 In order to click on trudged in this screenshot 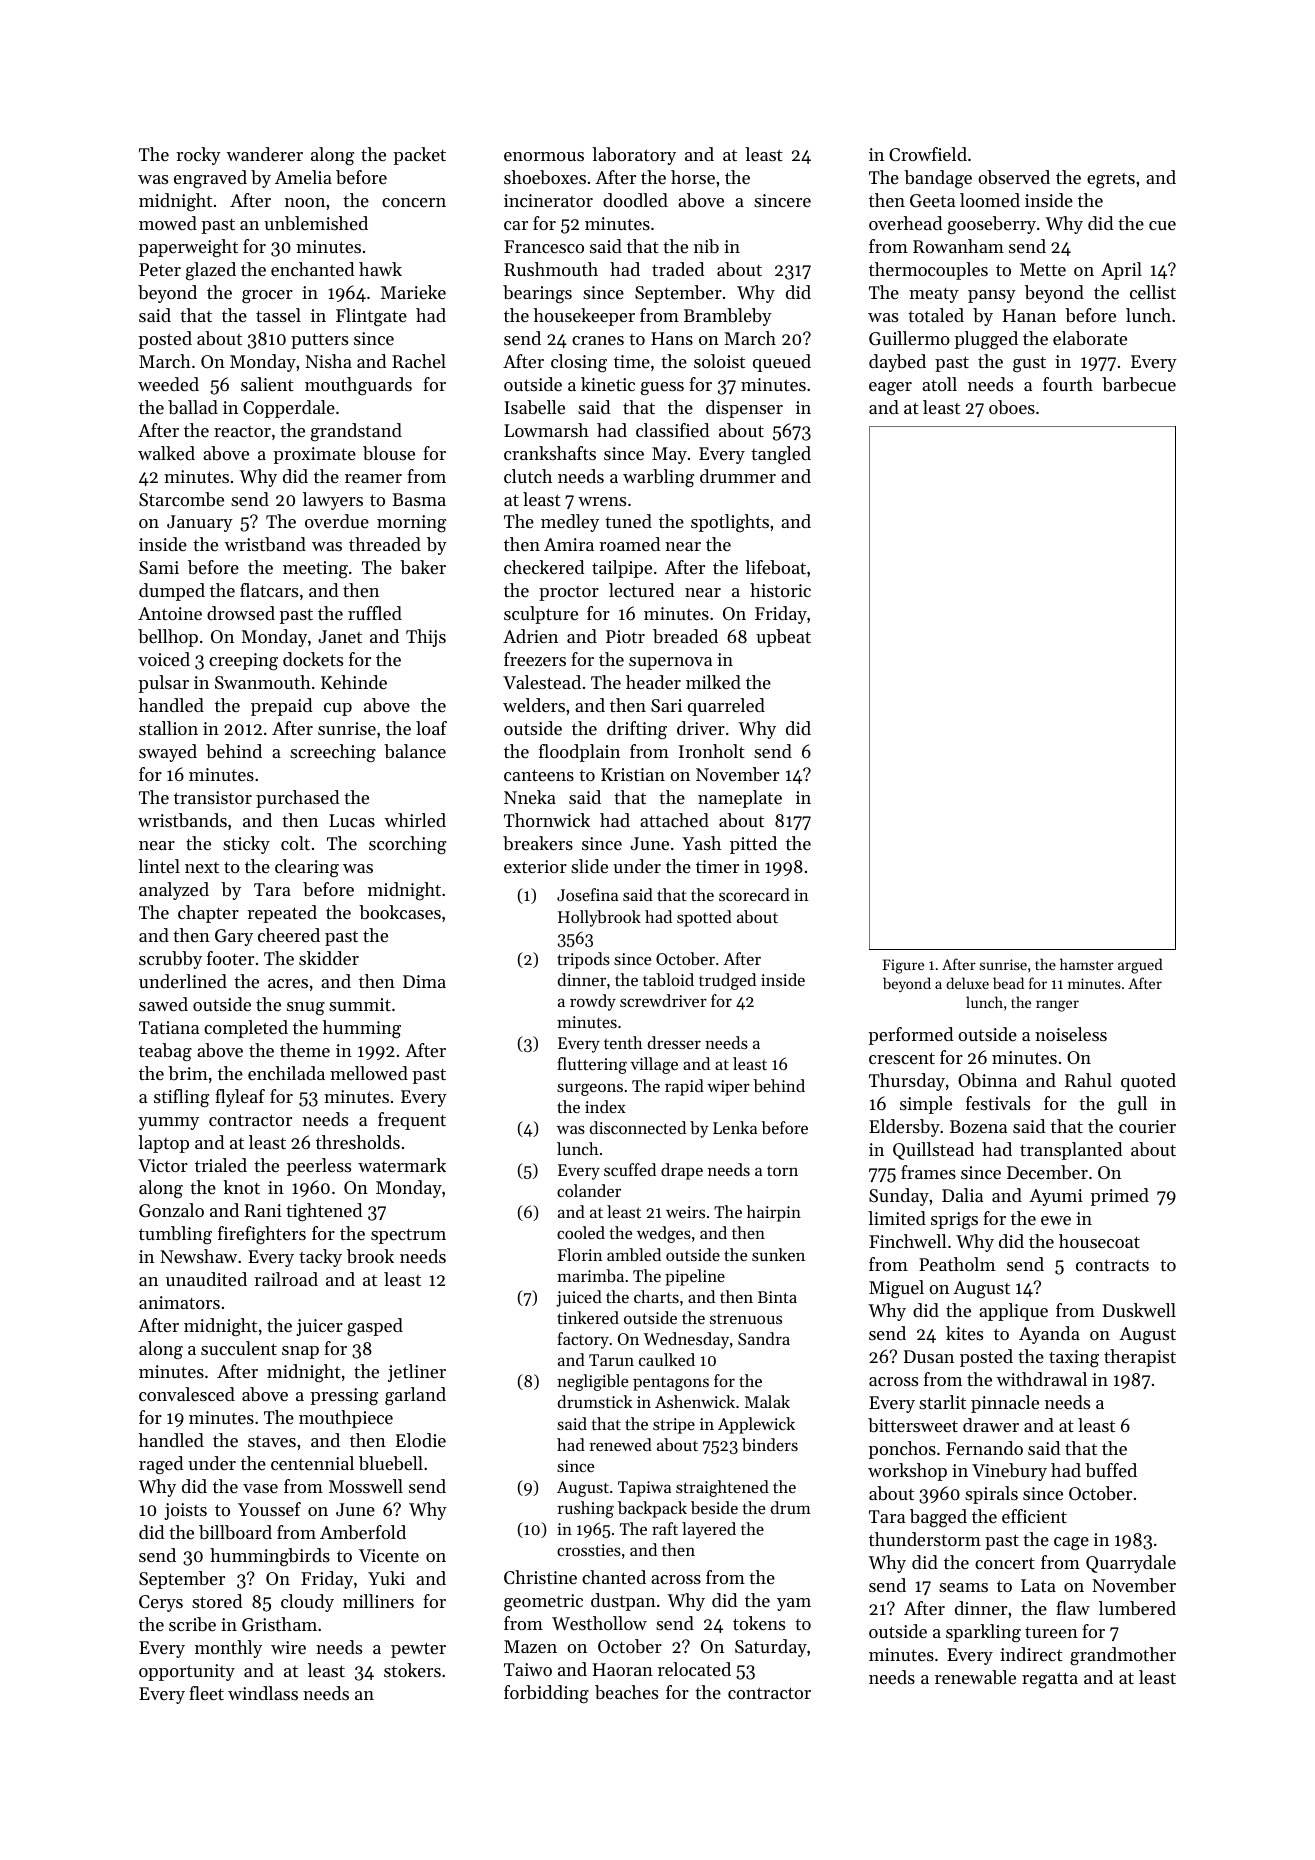, I will do `click(727, 981)`.
